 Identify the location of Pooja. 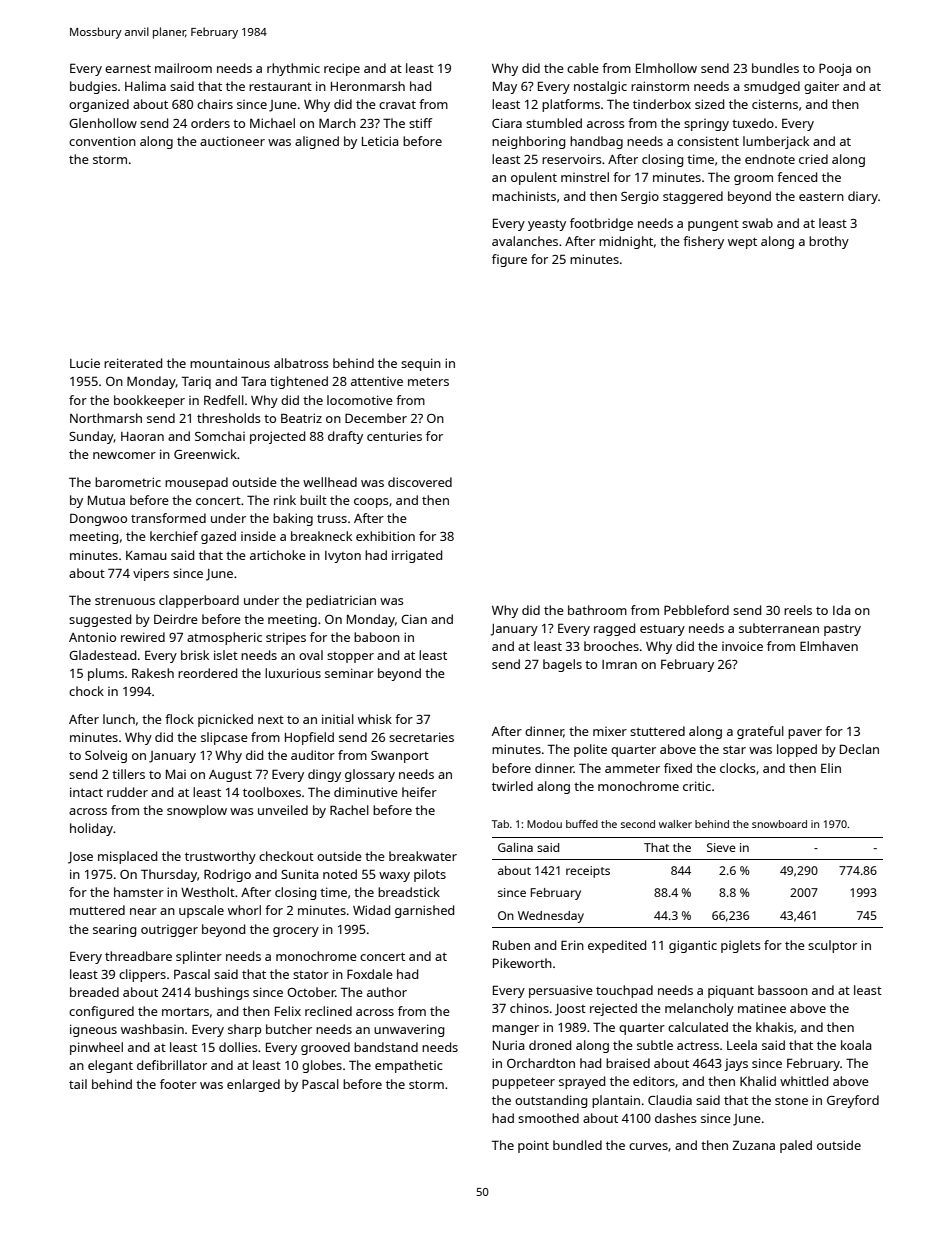
(835, 69).
